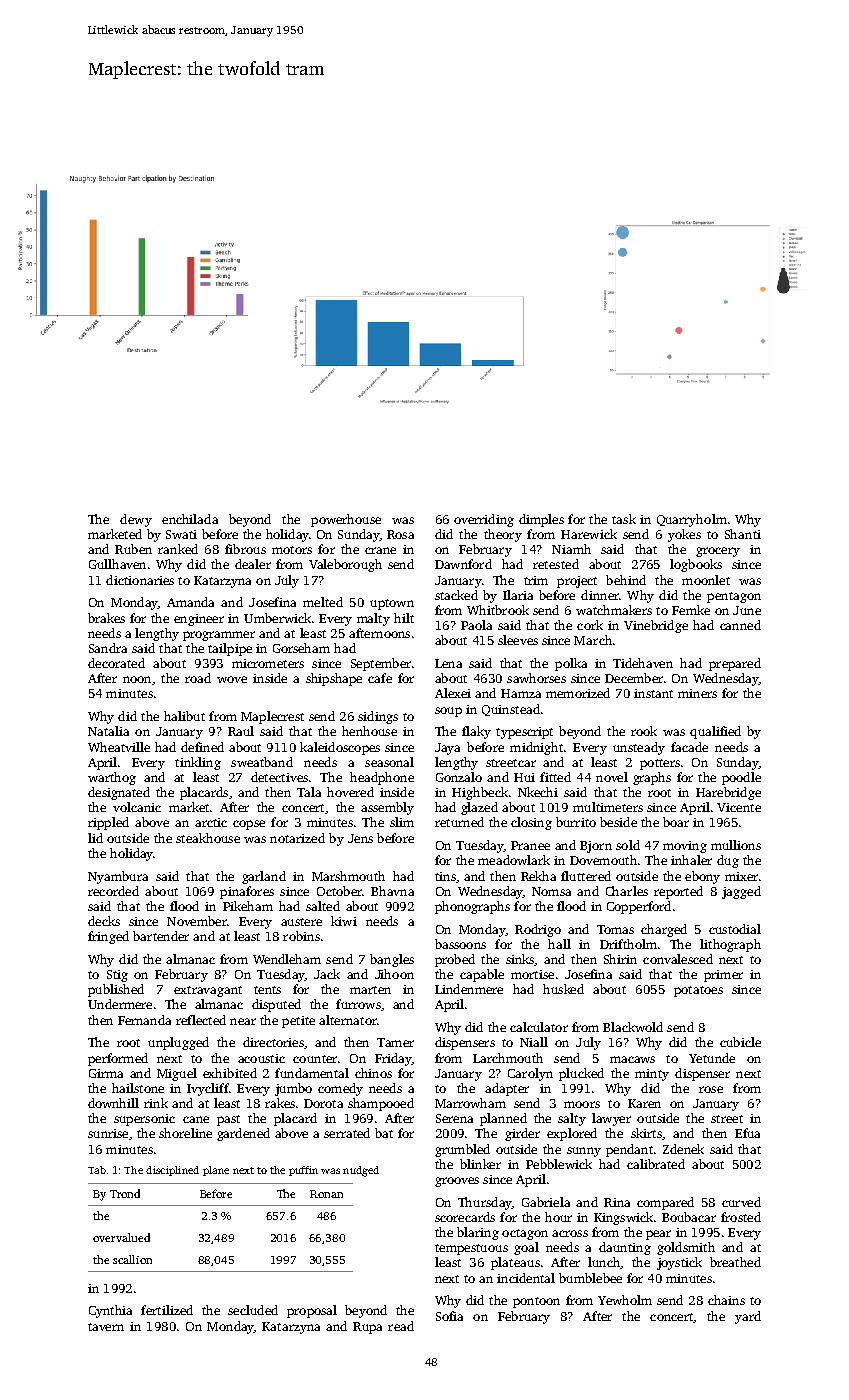 This screenshot has width=849, height=1400. Describe the element at coordinates (711, 1089) in the screenshot. I see `rose` at that location.
